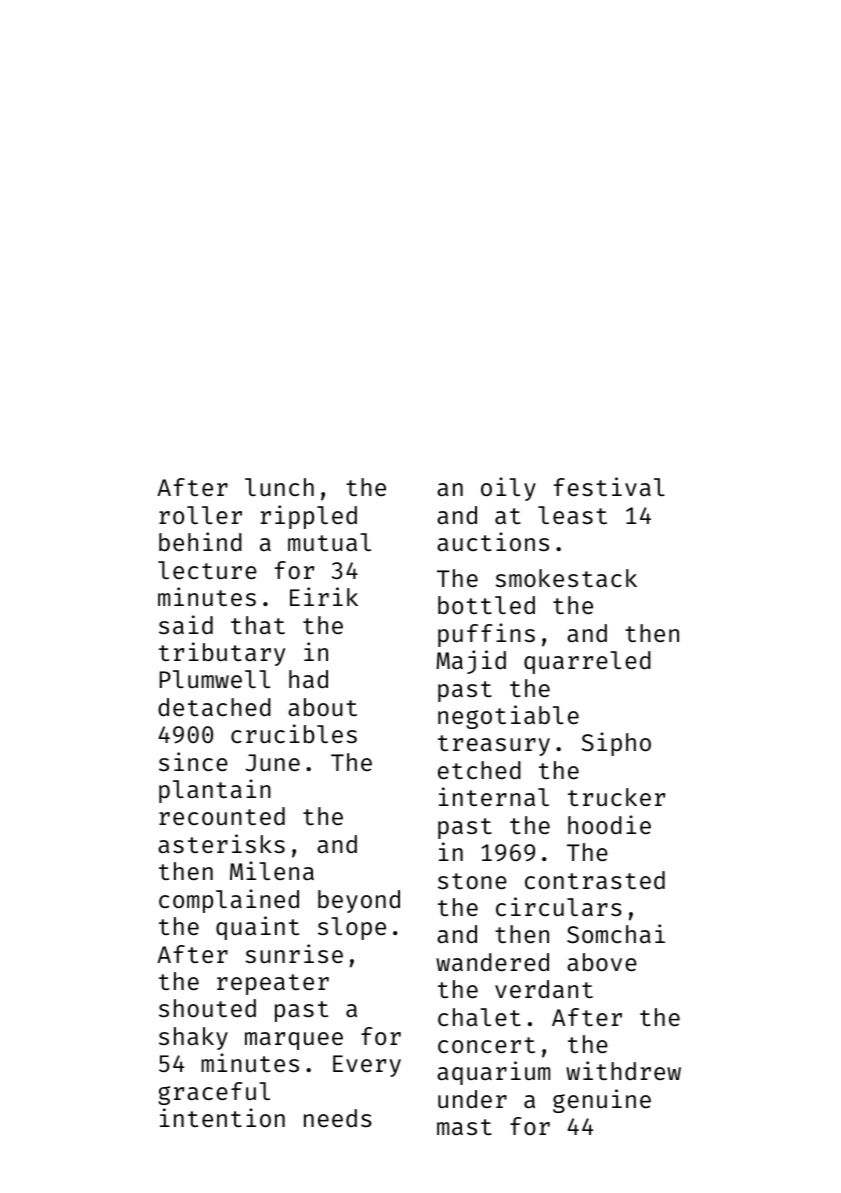  I want to click on rippled, so click(309, 517).
